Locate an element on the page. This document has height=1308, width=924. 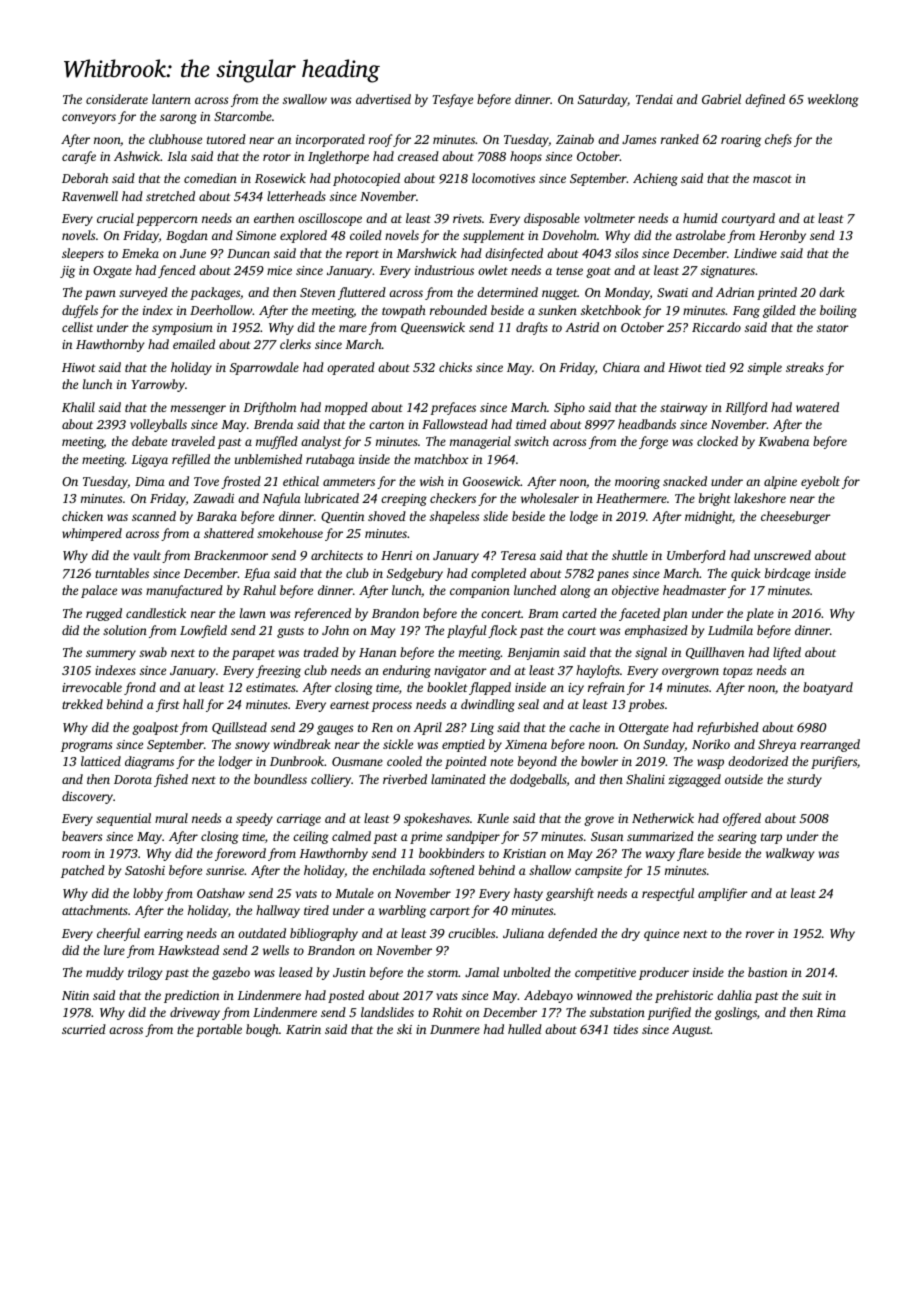
hulled is located at coordinates (525, 1029).
